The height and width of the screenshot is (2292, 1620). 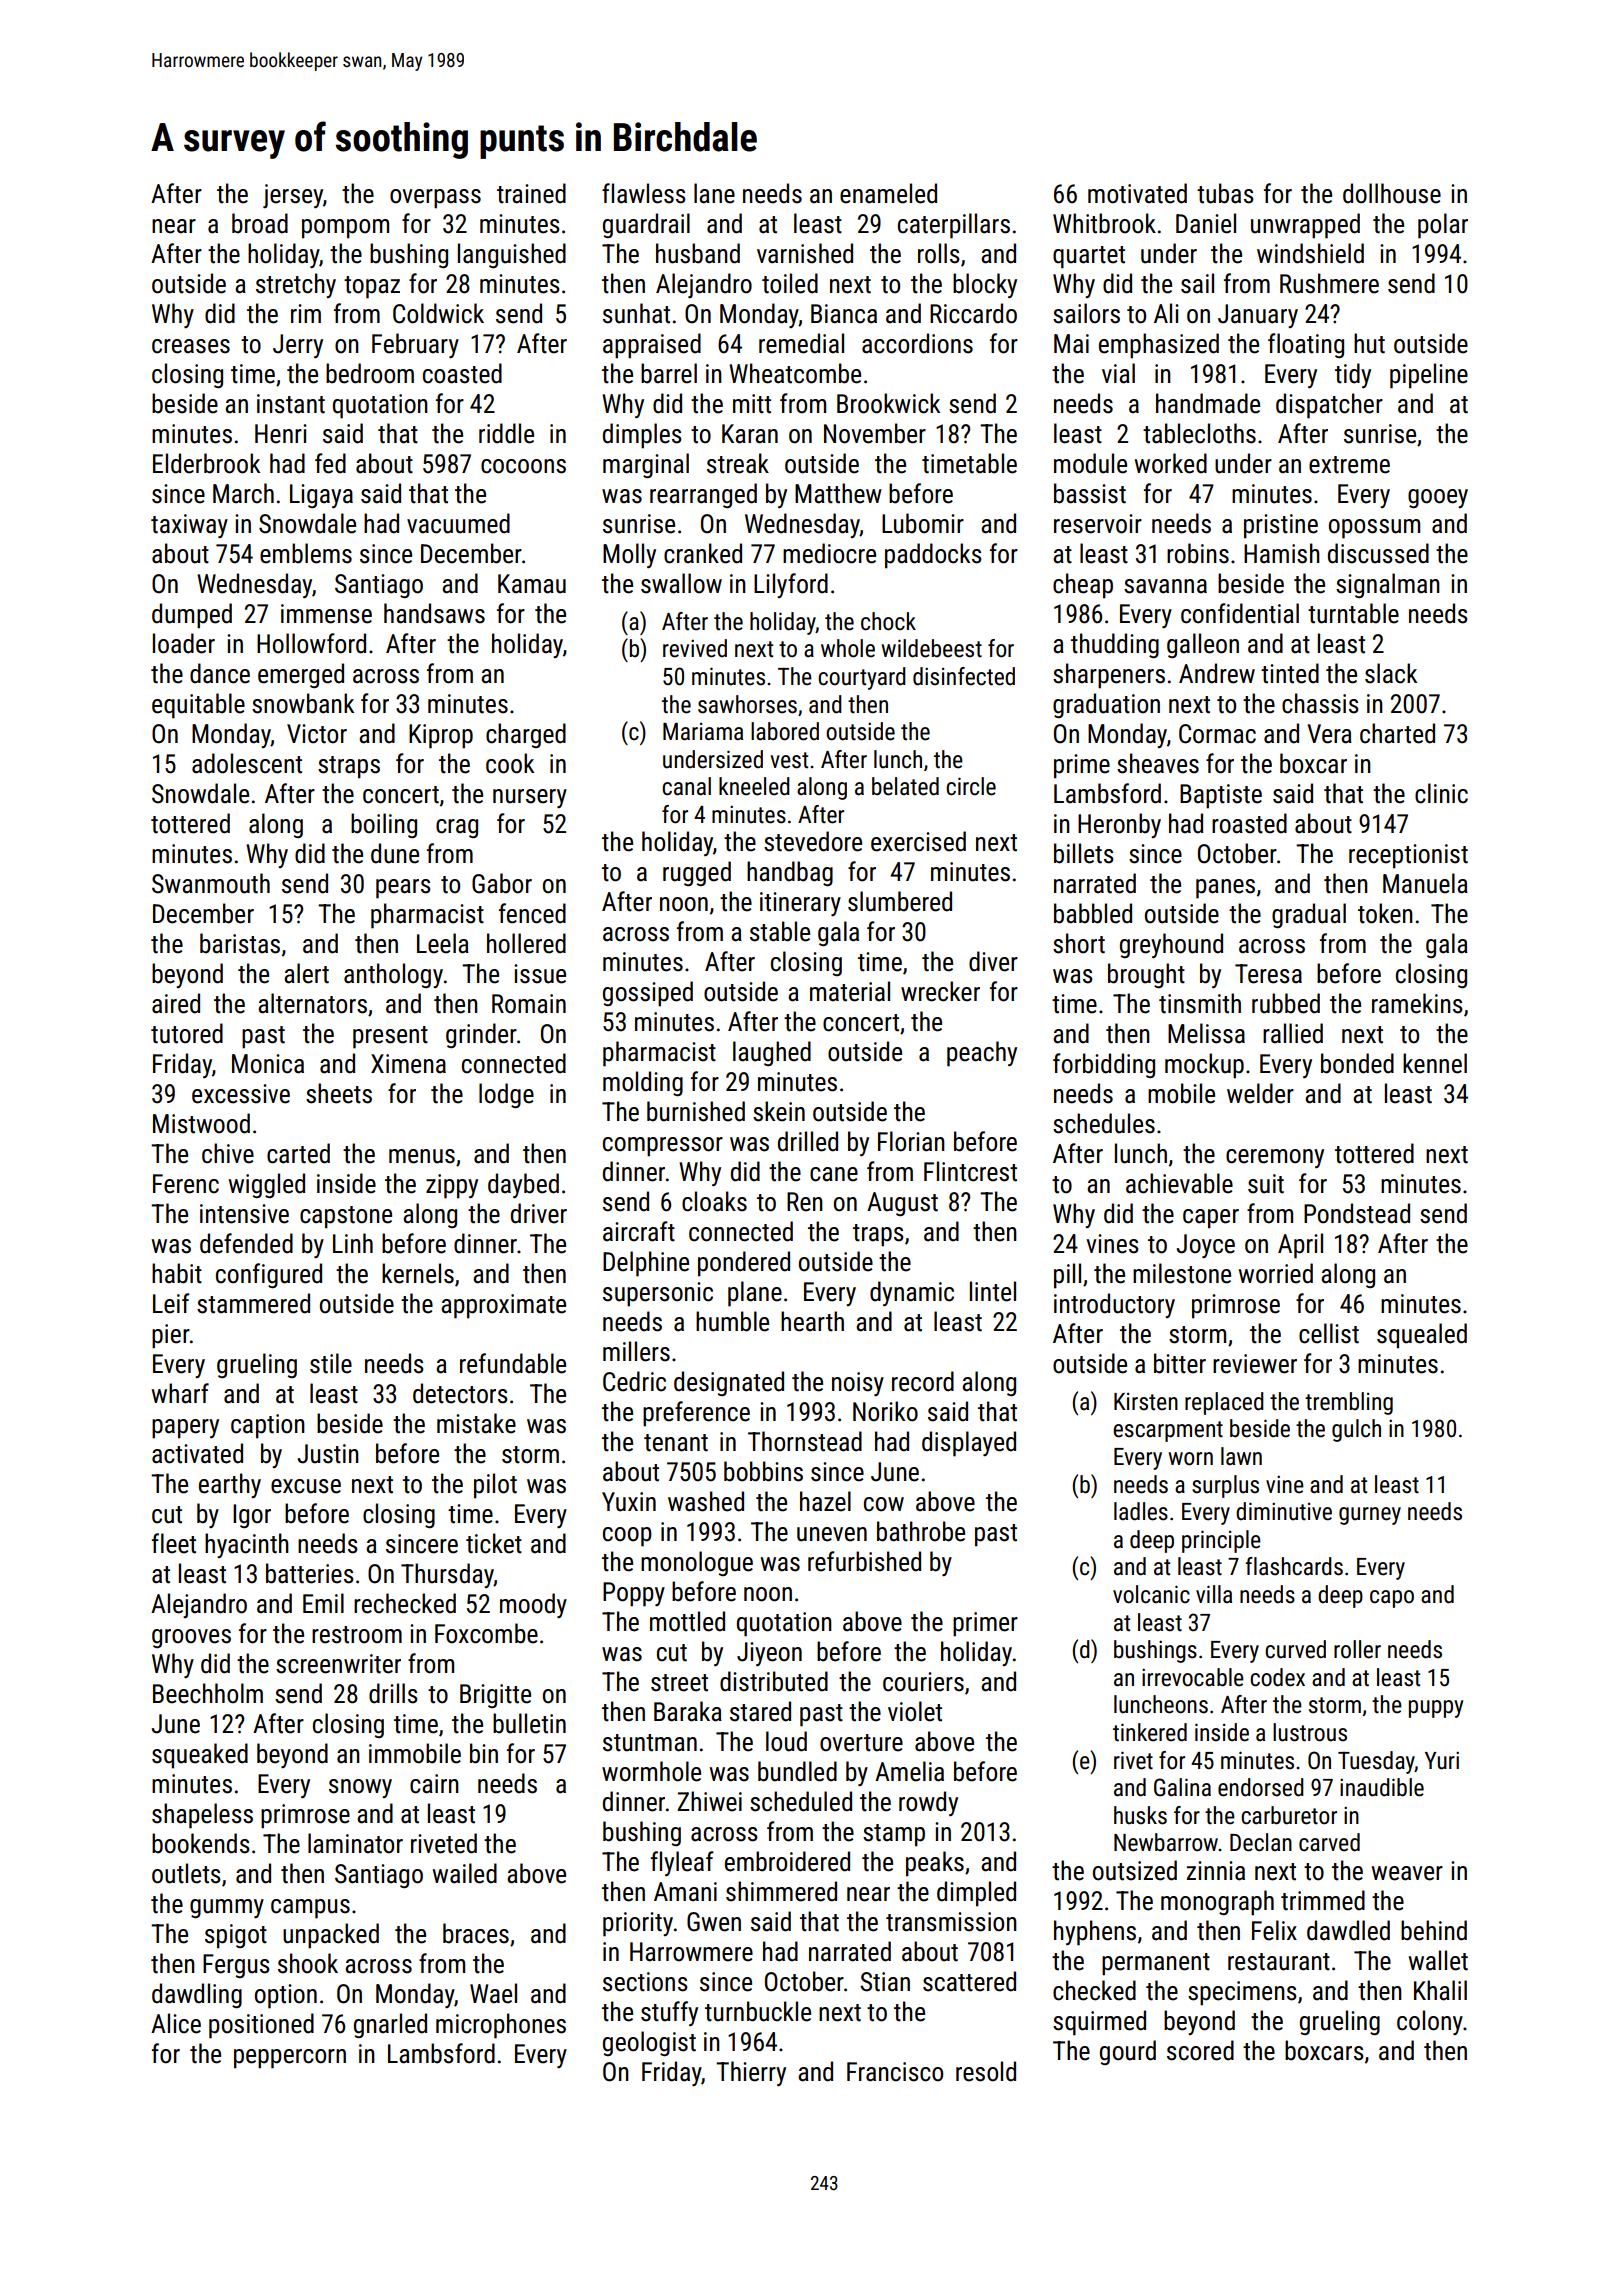 What do you see at coordinates (888, 193) in the screenshot?
I see `enameled` at bounding box center [888, 193].
